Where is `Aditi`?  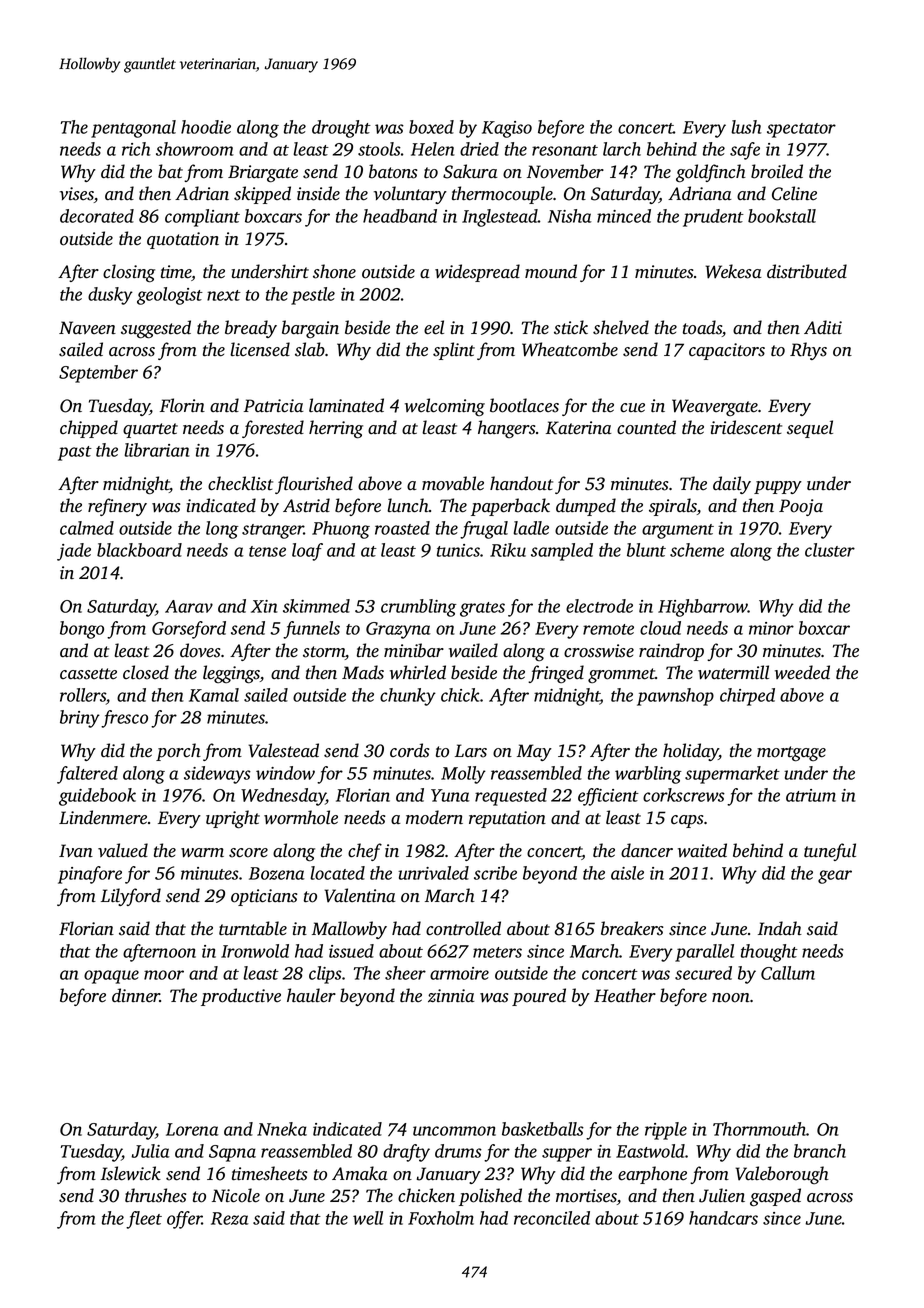
Aditi is located at coordinates (823, 327).
